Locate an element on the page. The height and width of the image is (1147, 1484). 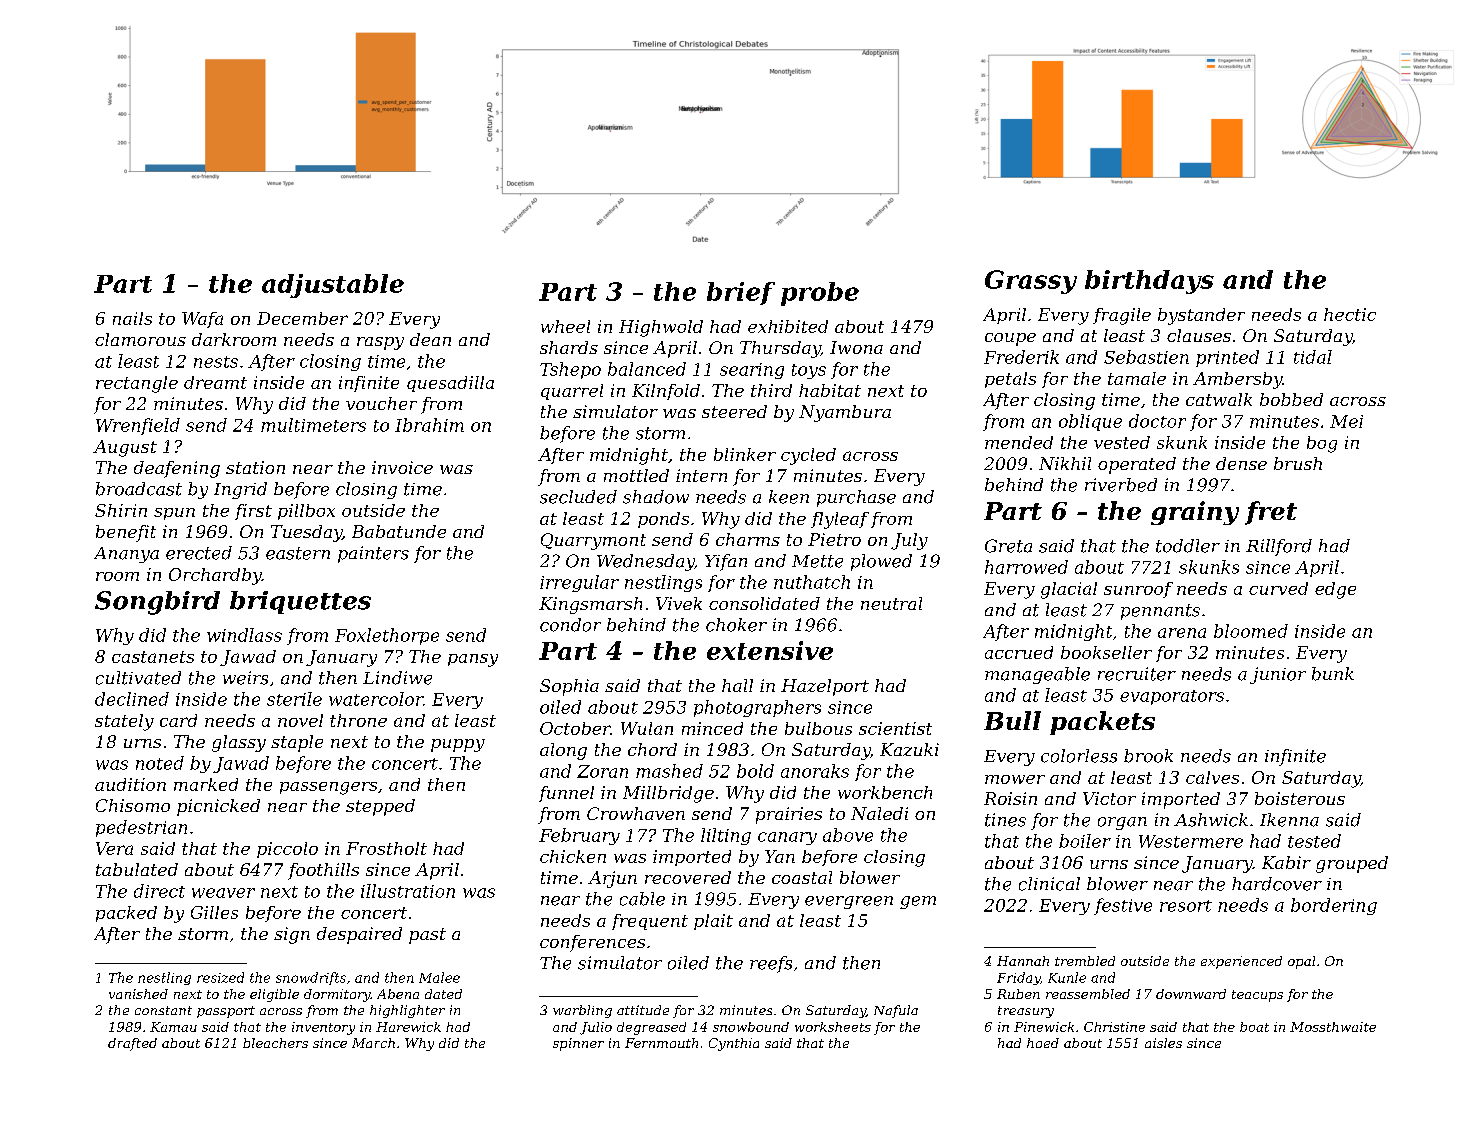
tidal is located at coordinates (1313, 357).
